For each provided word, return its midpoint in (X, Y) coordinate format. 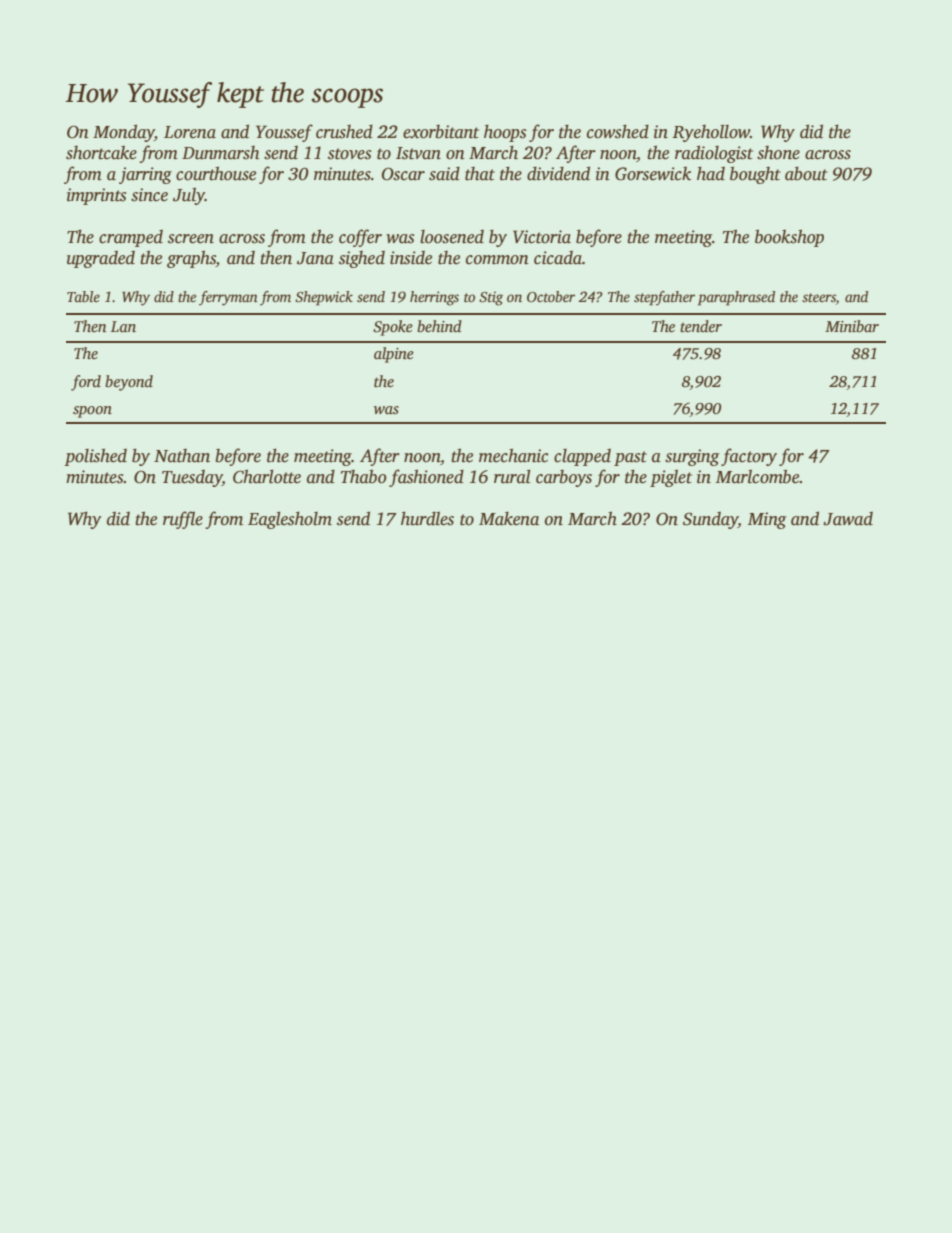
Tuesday (192, 478)
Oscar (403, 174)
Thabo (364, 476)
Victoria (542, 237)
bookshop (789, 238)
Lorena (190, 132)
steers (819, 299)
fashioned (426, 478)
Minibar (852, 326)
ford (86, 383)
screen (191, 239)
